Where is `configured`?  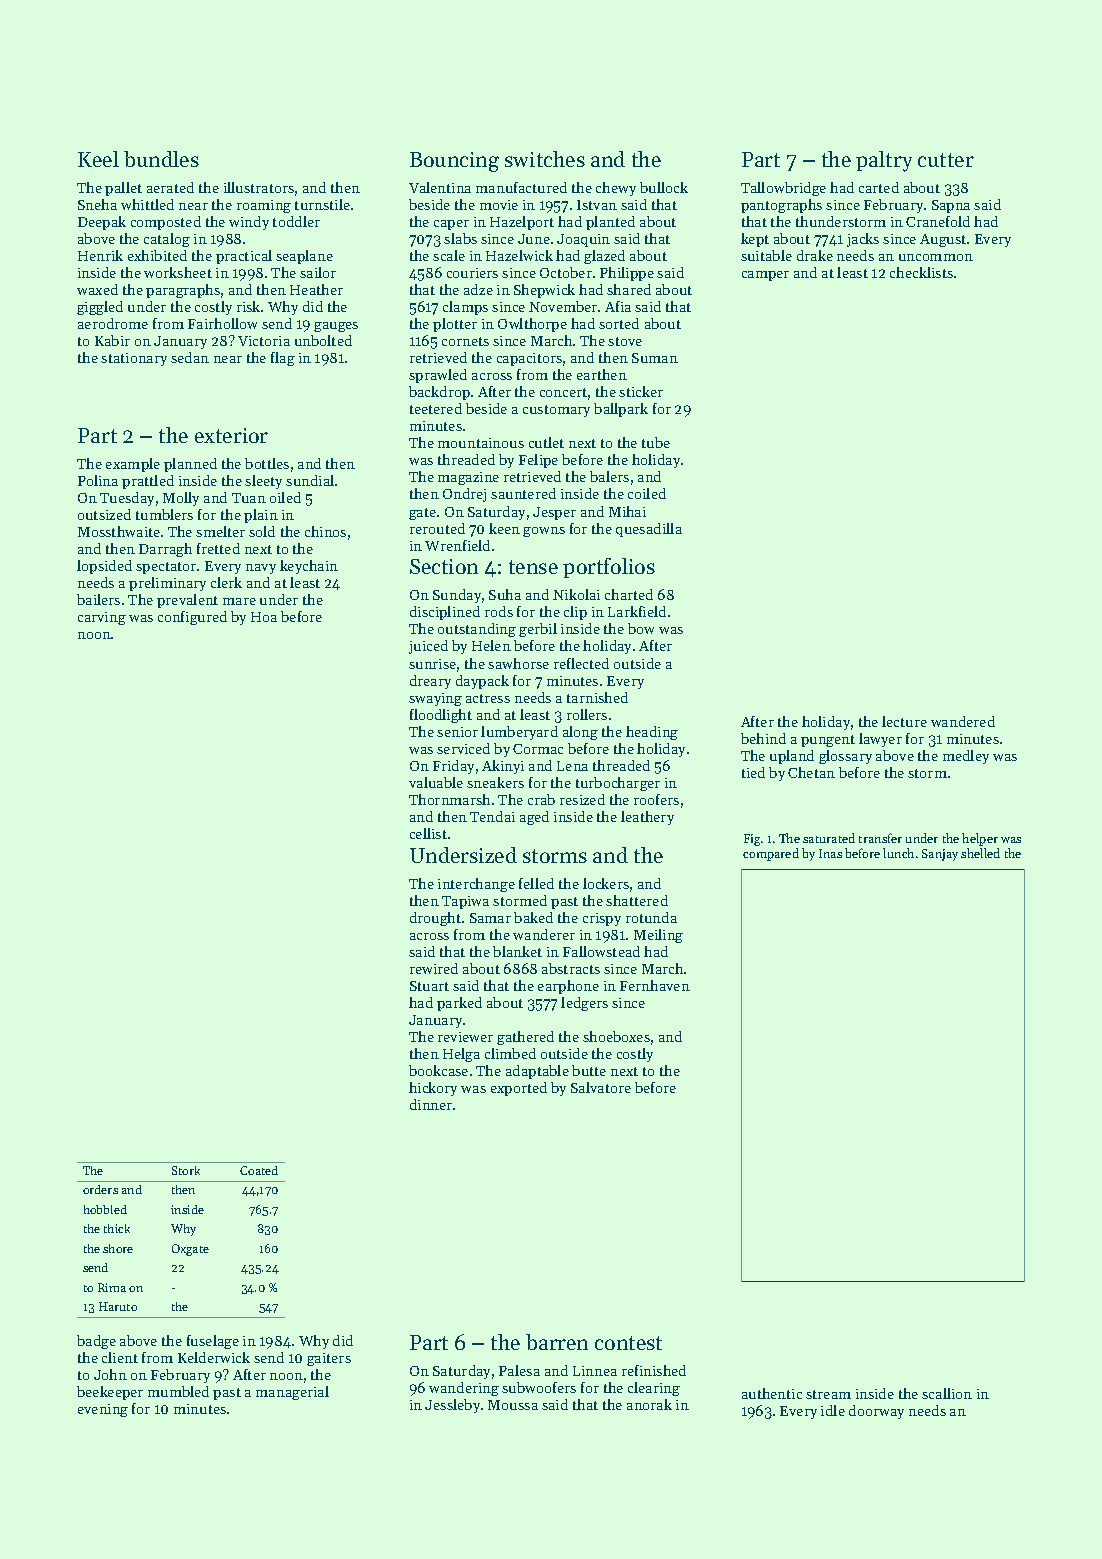
configured is located at coordinates (192, 618).
